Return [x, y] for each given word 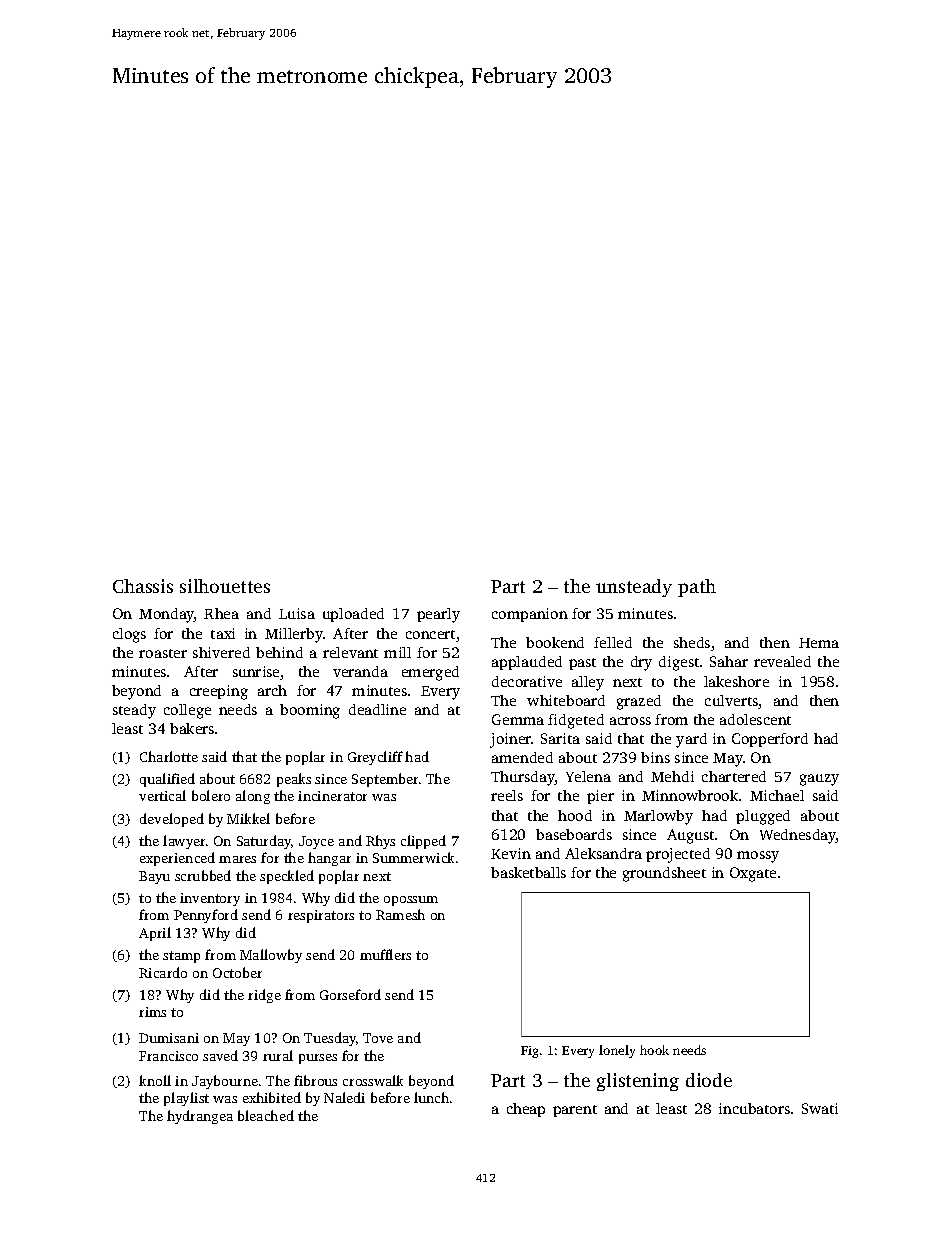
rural [278, 1055]
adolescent [755, 719]
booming [310, 711]
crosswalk [373, 1080]
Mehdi [672, 776]
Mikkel [248, 818]
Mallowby [271, 956]
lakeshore [736, 681]
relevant [350, 652]
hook [654, 1050]
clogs [129, 635]
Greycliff [375, 758]
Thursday [523, 778]
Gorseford [350, 994]
